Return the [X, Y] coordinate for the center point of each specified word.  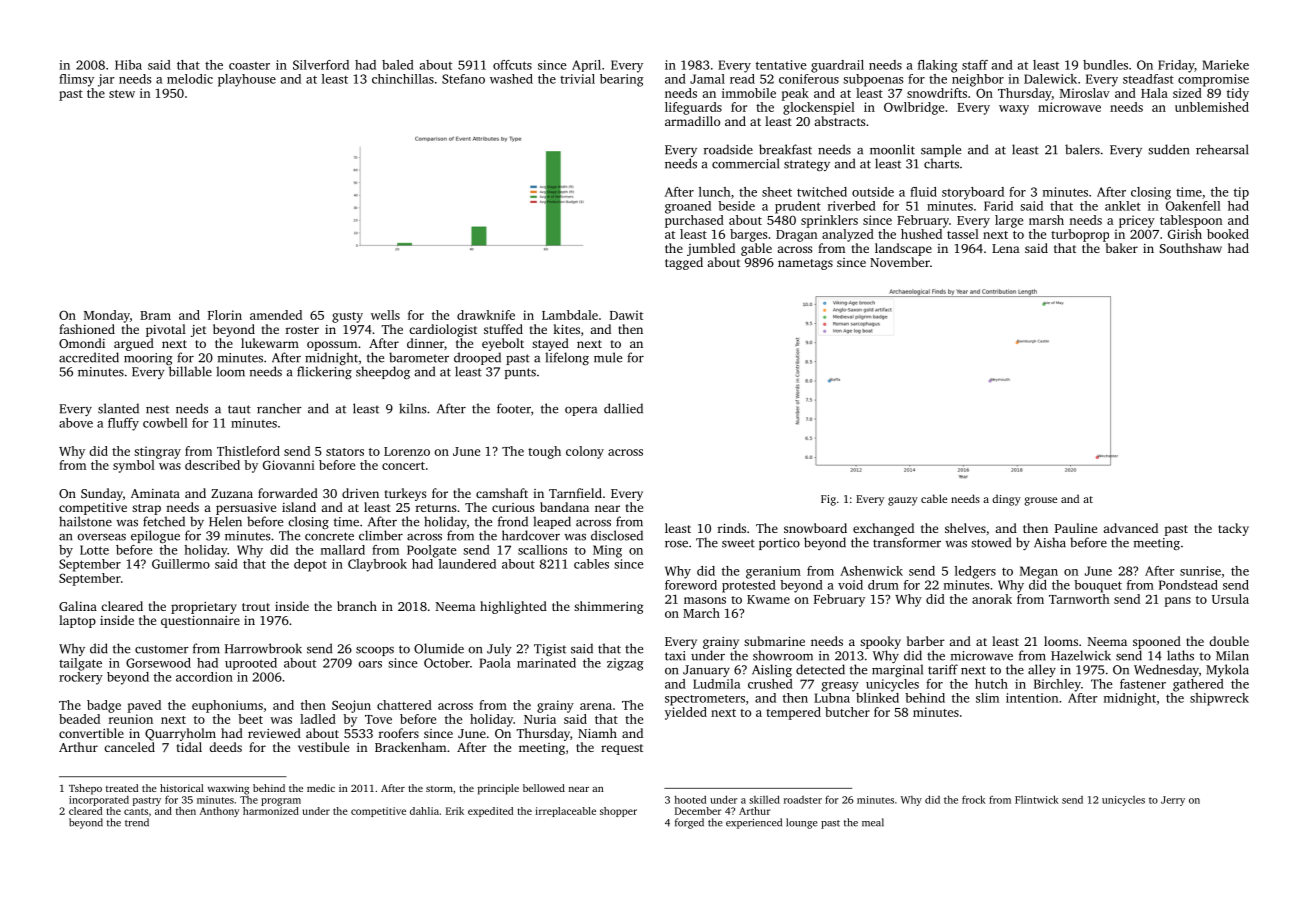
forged [689, 823]
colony [585, 452]
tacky [1233, 529]
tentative [781, 65]
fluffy [123, 424]
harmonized [271, 811]
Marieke [1225, 65]
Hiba [128, 65]
